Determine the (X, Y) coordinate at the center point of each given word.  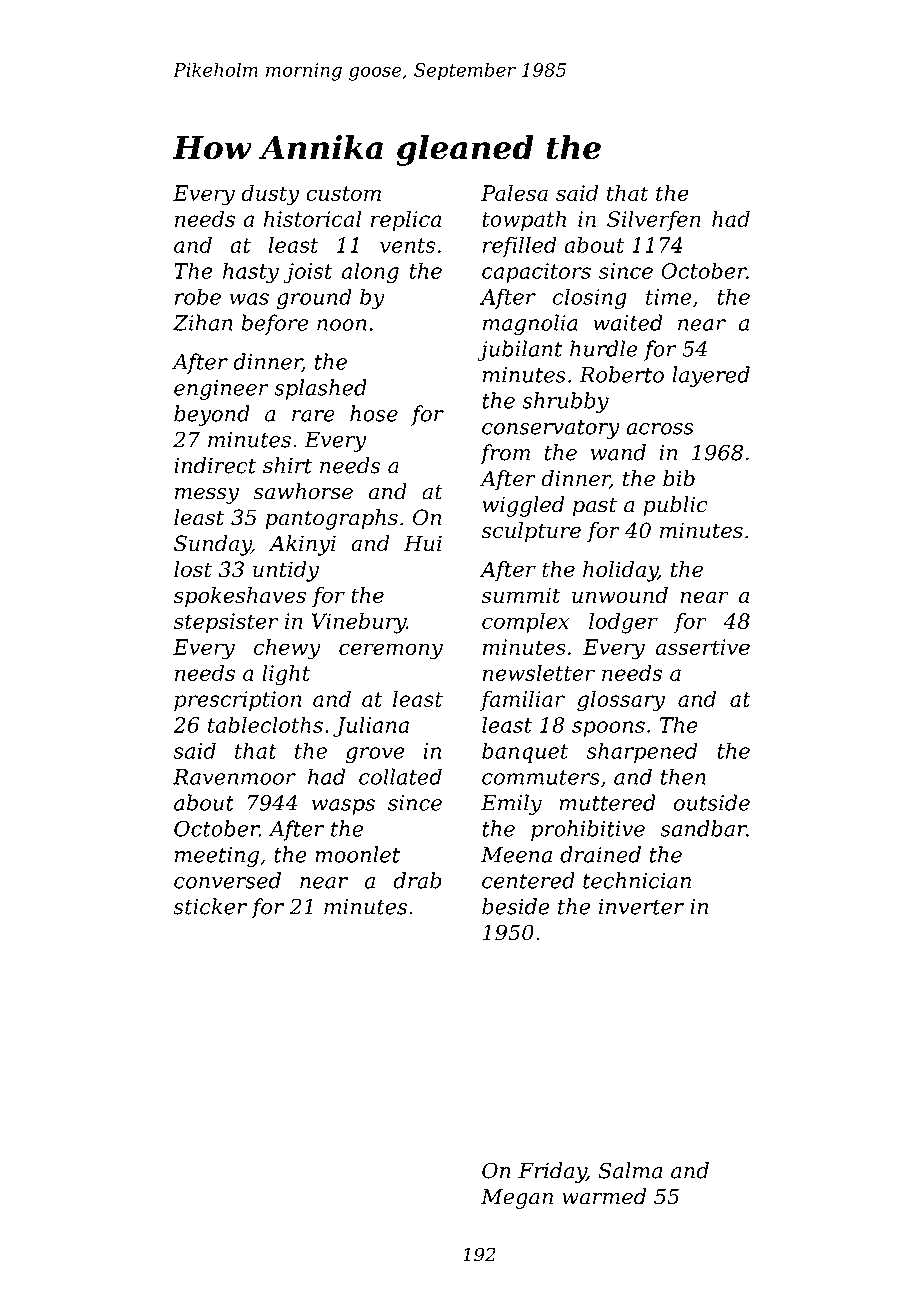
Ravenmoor (234, 777)
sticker (210, 906)
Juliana (371, 726)
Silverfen (654, 220)
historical (312, 218)
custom (343, 193)
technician (637, 880)
